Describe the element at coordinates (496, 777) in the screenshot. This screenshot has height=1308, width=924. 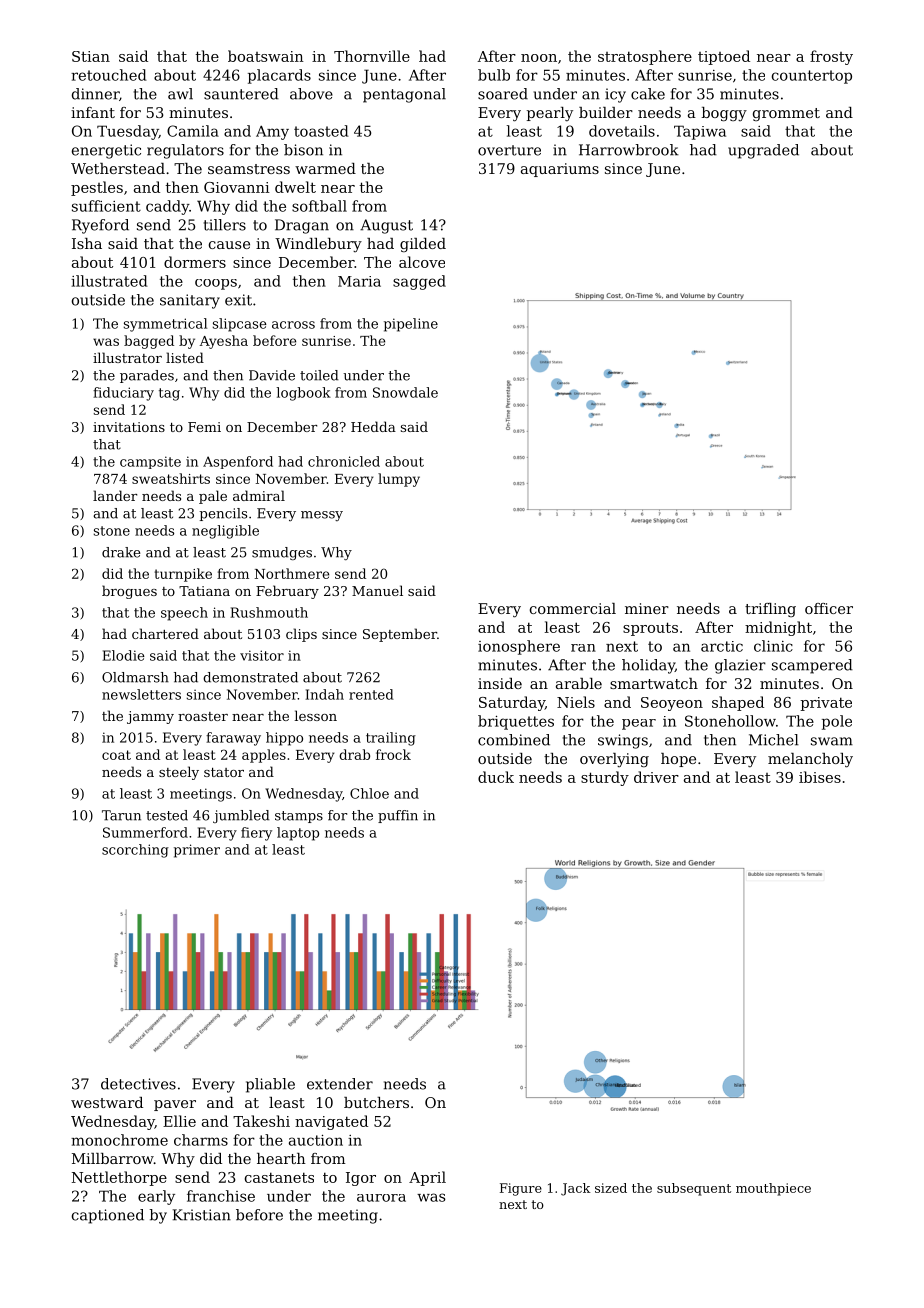
I see `duck` at that location.
